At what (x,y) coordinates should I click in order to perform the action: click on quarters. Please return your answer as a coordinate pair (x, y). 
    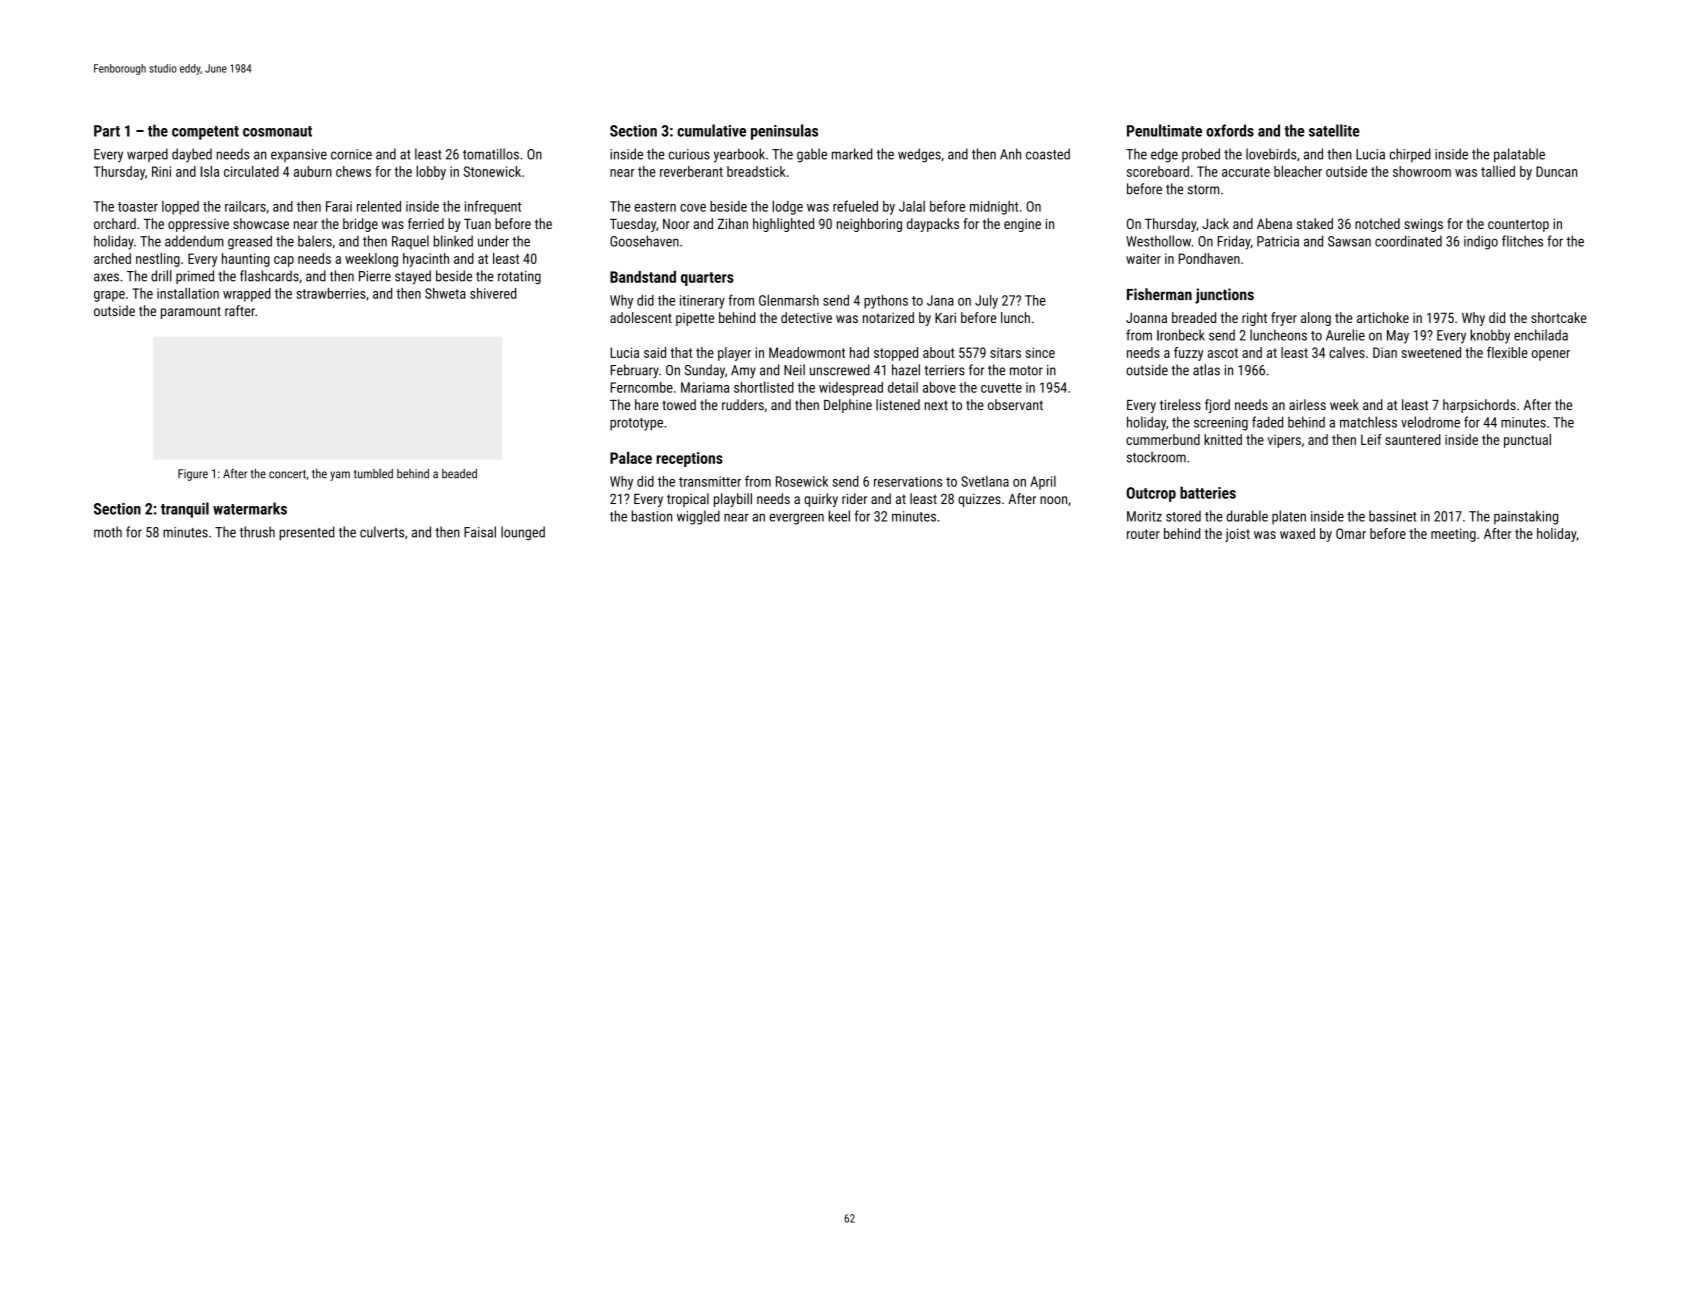
    Looking at the image, I should click on (707, 279).
